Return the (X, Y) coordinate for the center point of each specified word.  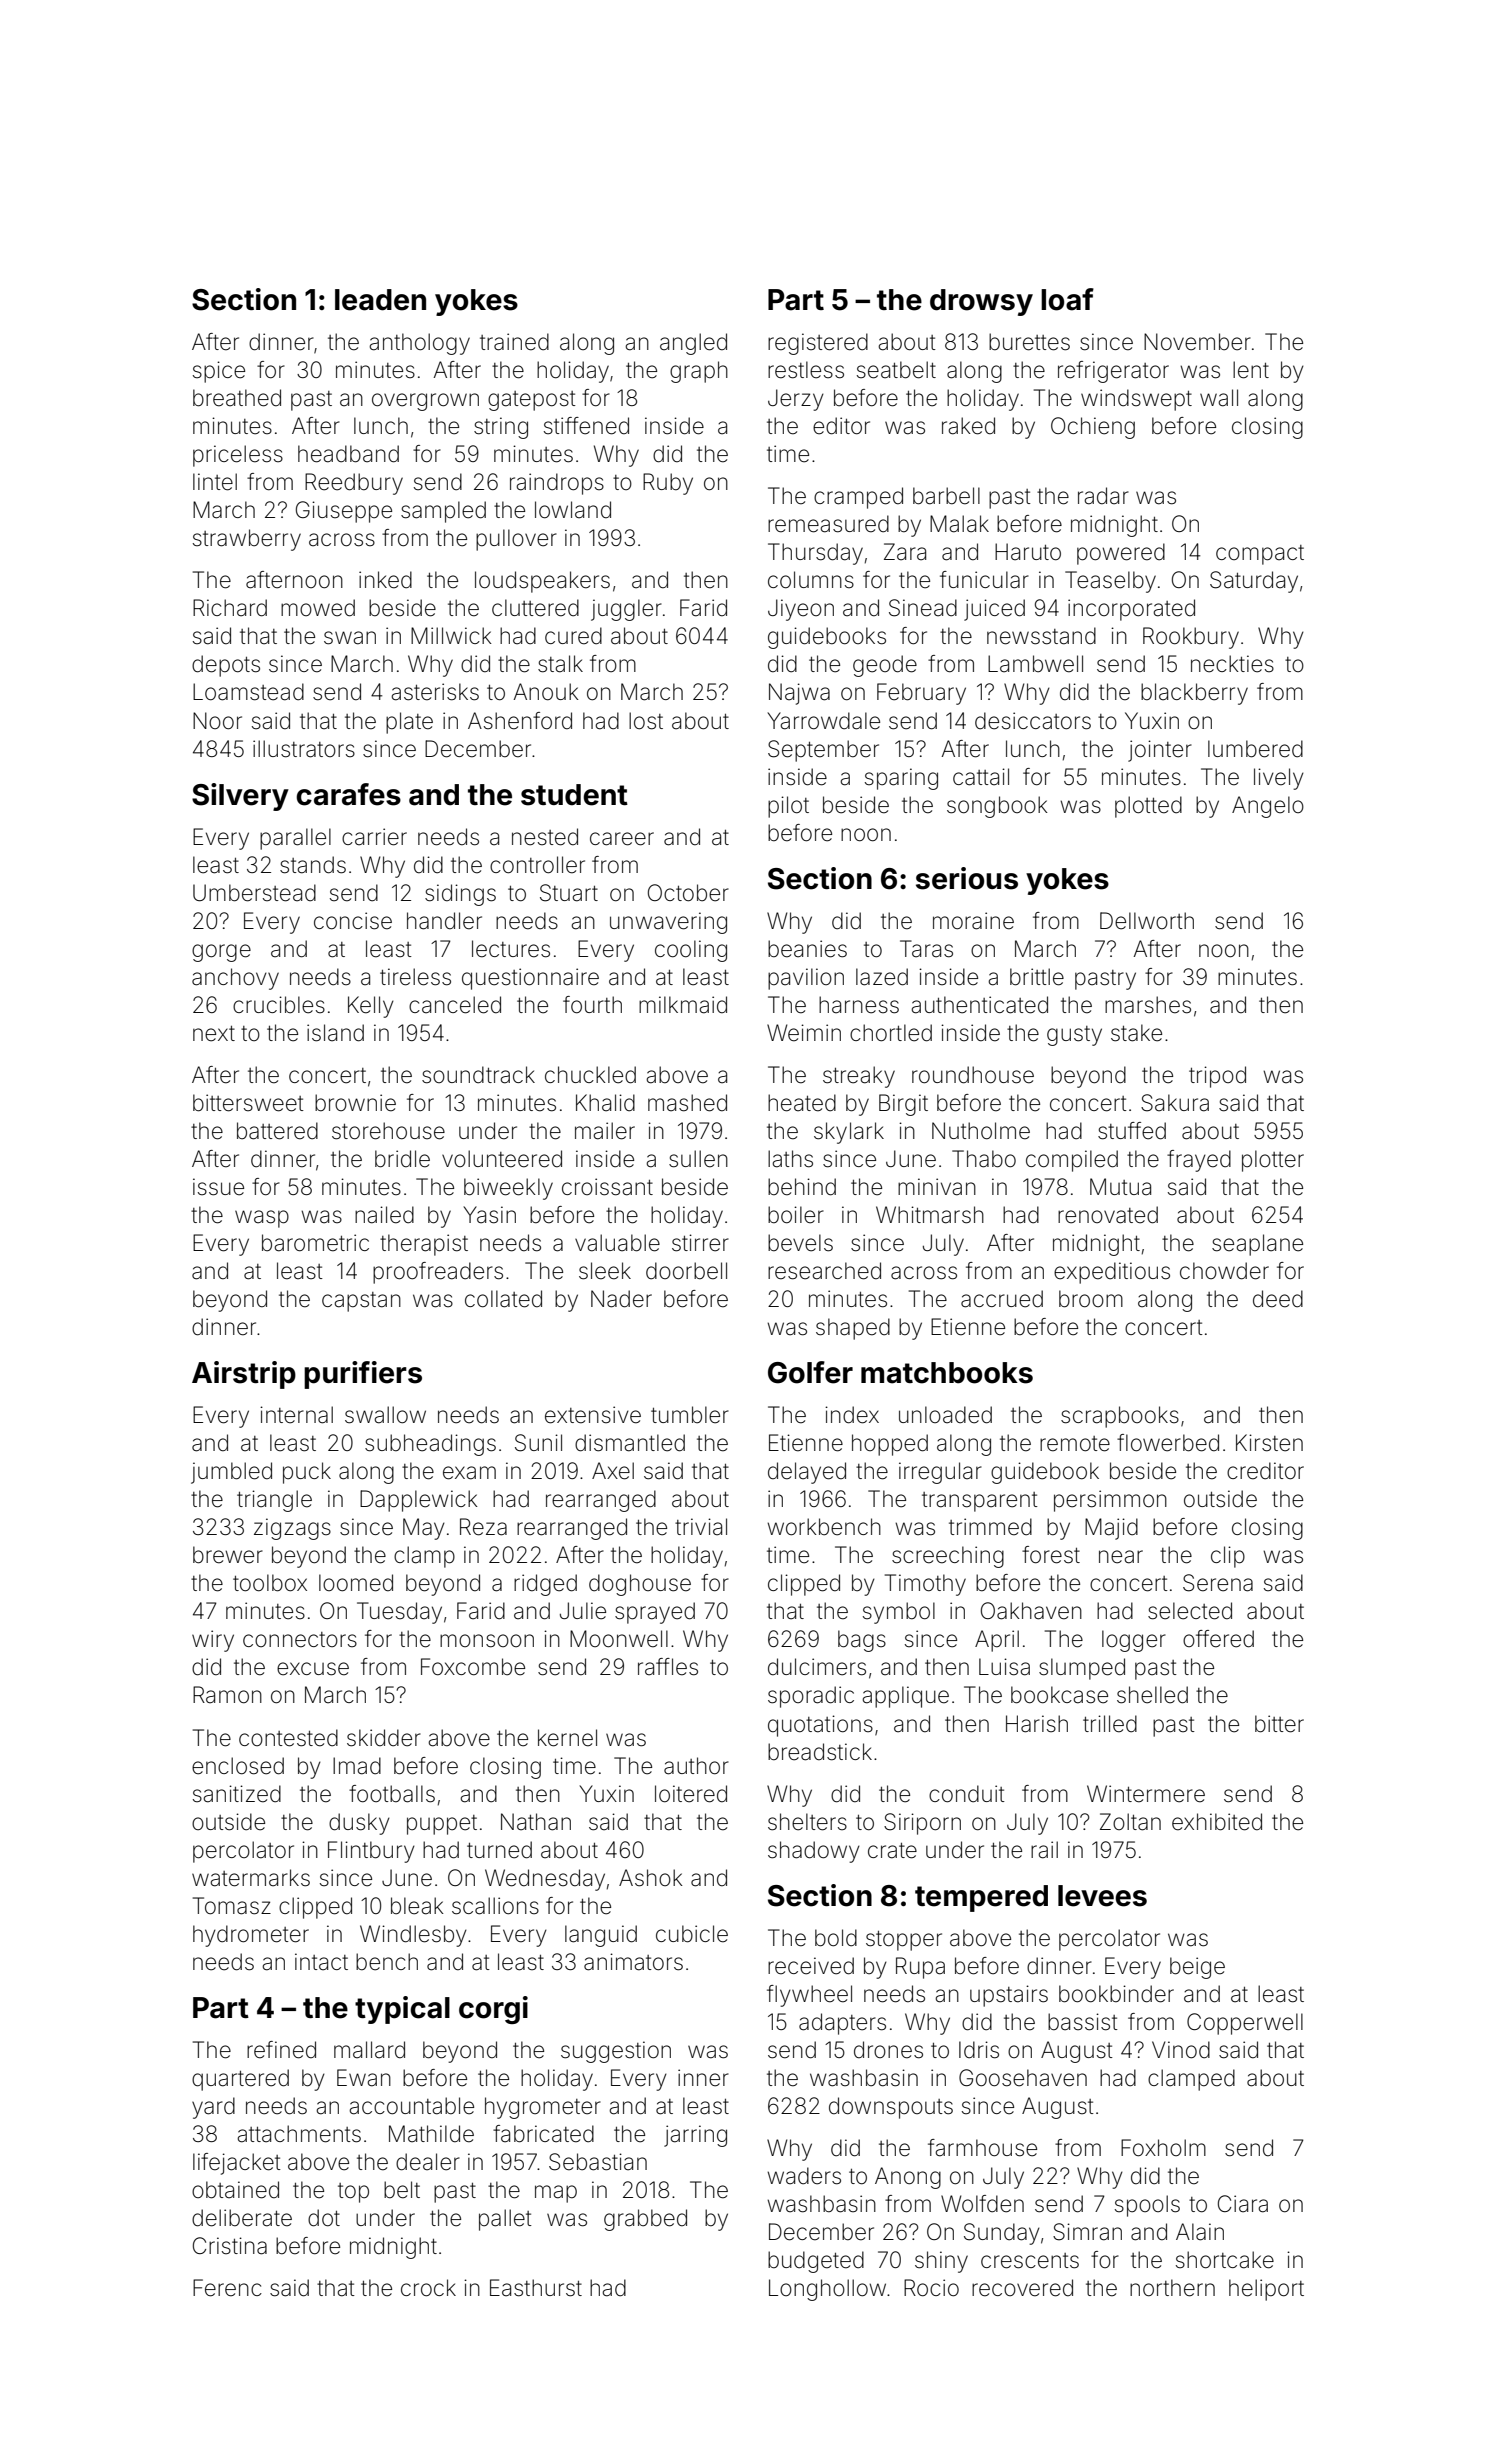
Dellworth (1147, 921)
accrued (1002, 1299)
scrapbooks (1120, 1417)
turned (499, 1850)
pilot (788, 807)
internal (296, 1415)
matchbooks (947, 1373)
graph (699, 372)
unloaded (945, 1415)
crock (428, 2288)
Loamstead (248, 692)
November (1197, 342)
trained (514, 342)
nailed (384, 1215)
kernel (567, 1738)
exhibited (1217, 1822)
